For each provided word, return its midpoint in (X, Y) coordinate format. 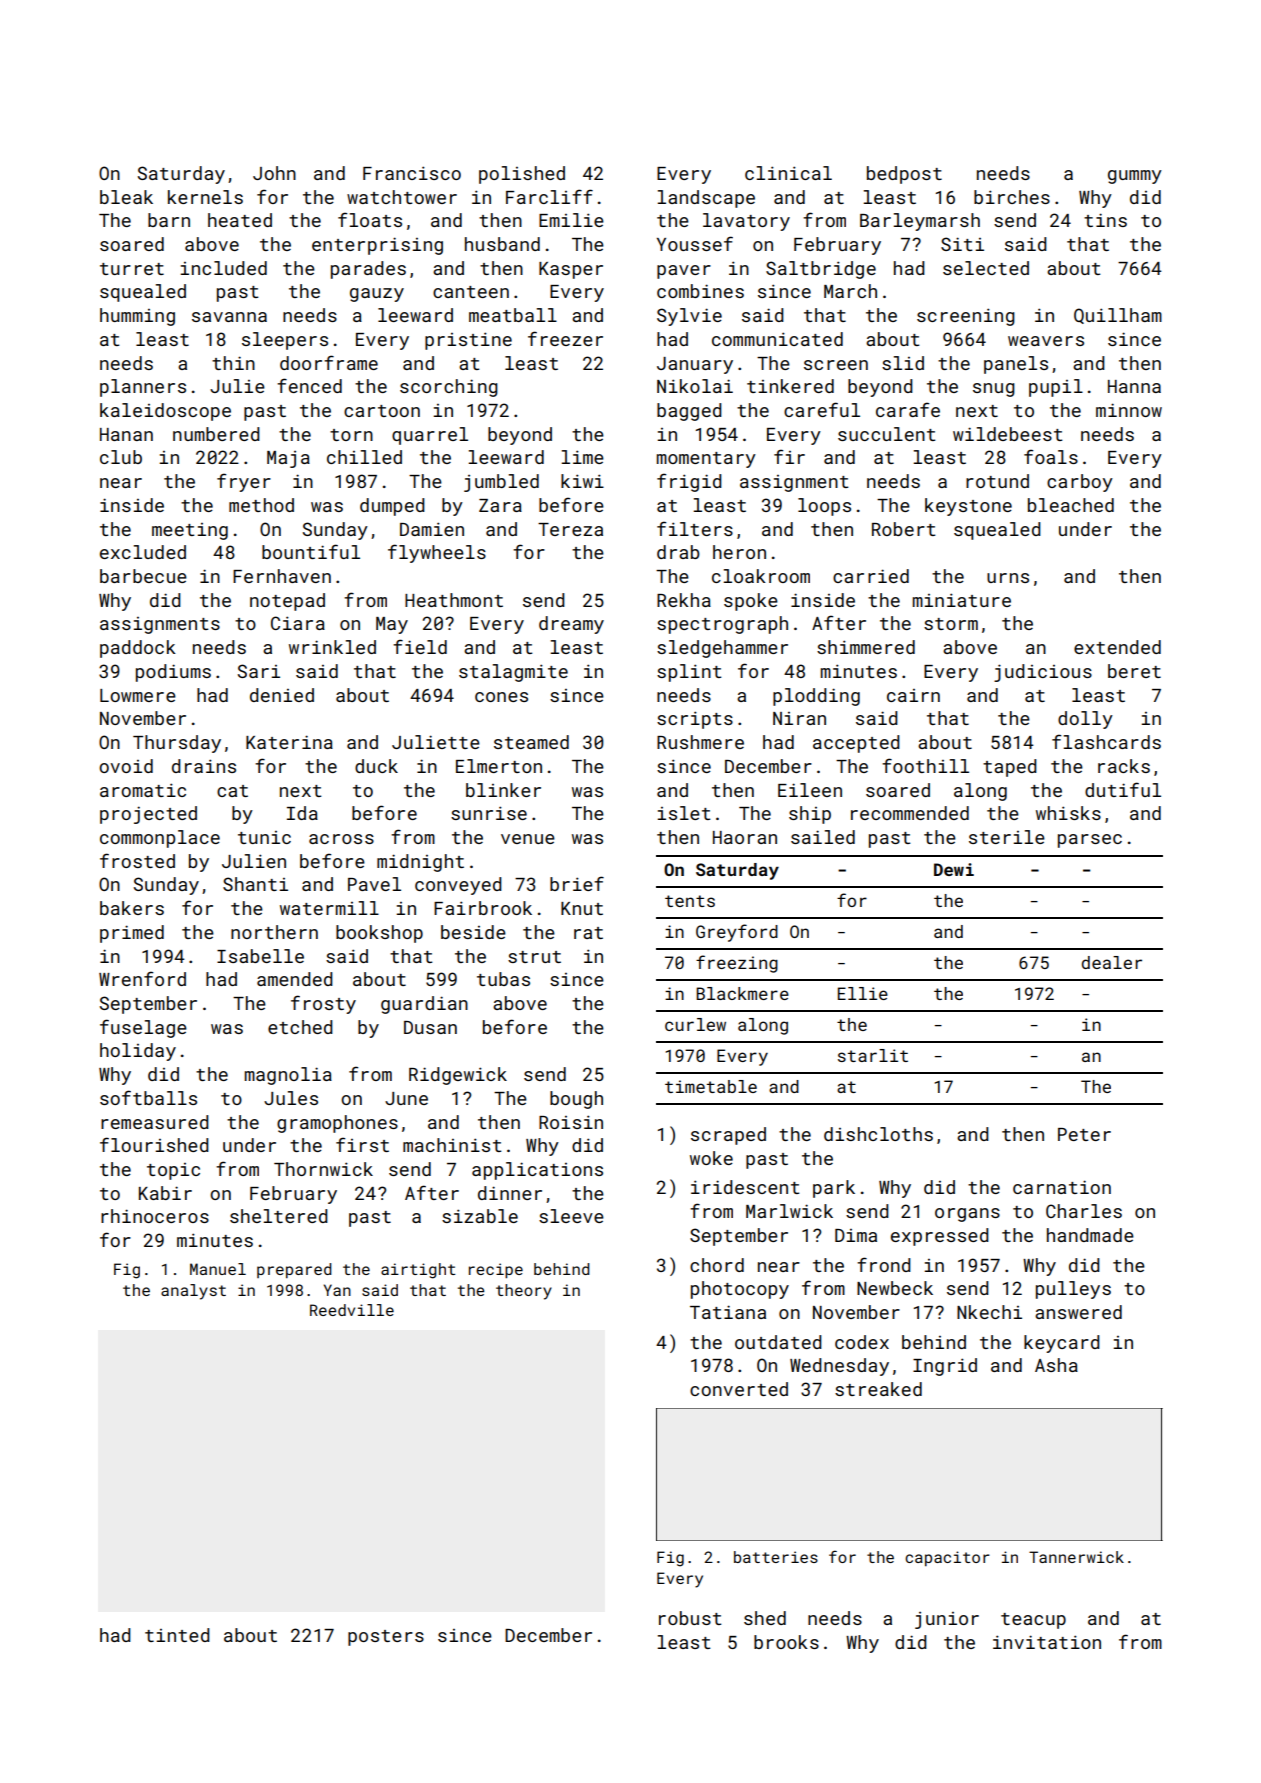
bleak (126, 197)
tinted (177, 1635)
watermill (329, 908)
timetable (711, 1086)
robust (690, 1618)
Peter (1084, 1134)
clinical (788, 173)
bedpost (904, 175)
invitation (1047, 1642)
